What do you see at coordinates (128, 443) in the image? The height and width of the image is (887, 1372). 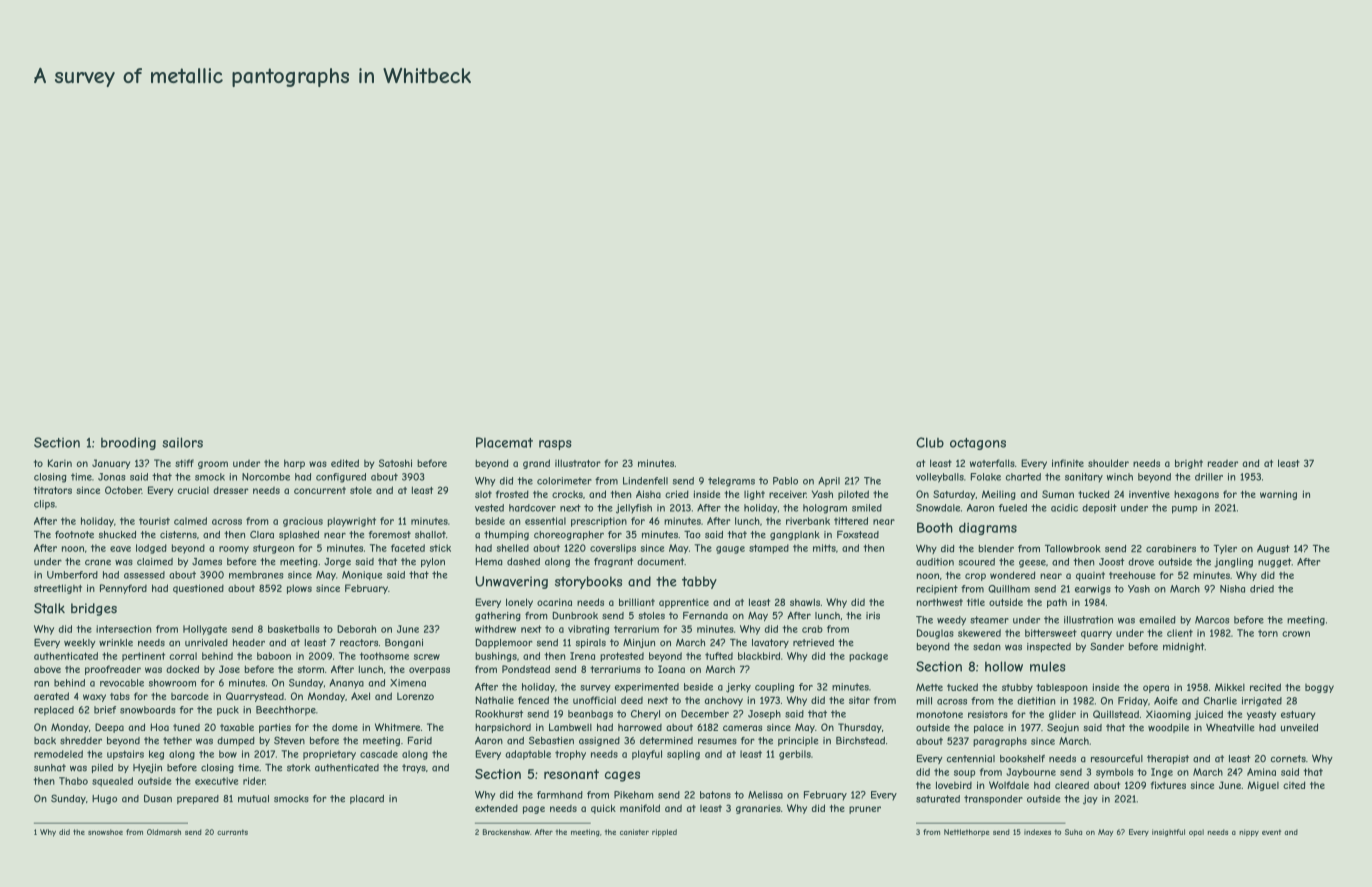 I see `brooding` at bounding box center [128, 443].
